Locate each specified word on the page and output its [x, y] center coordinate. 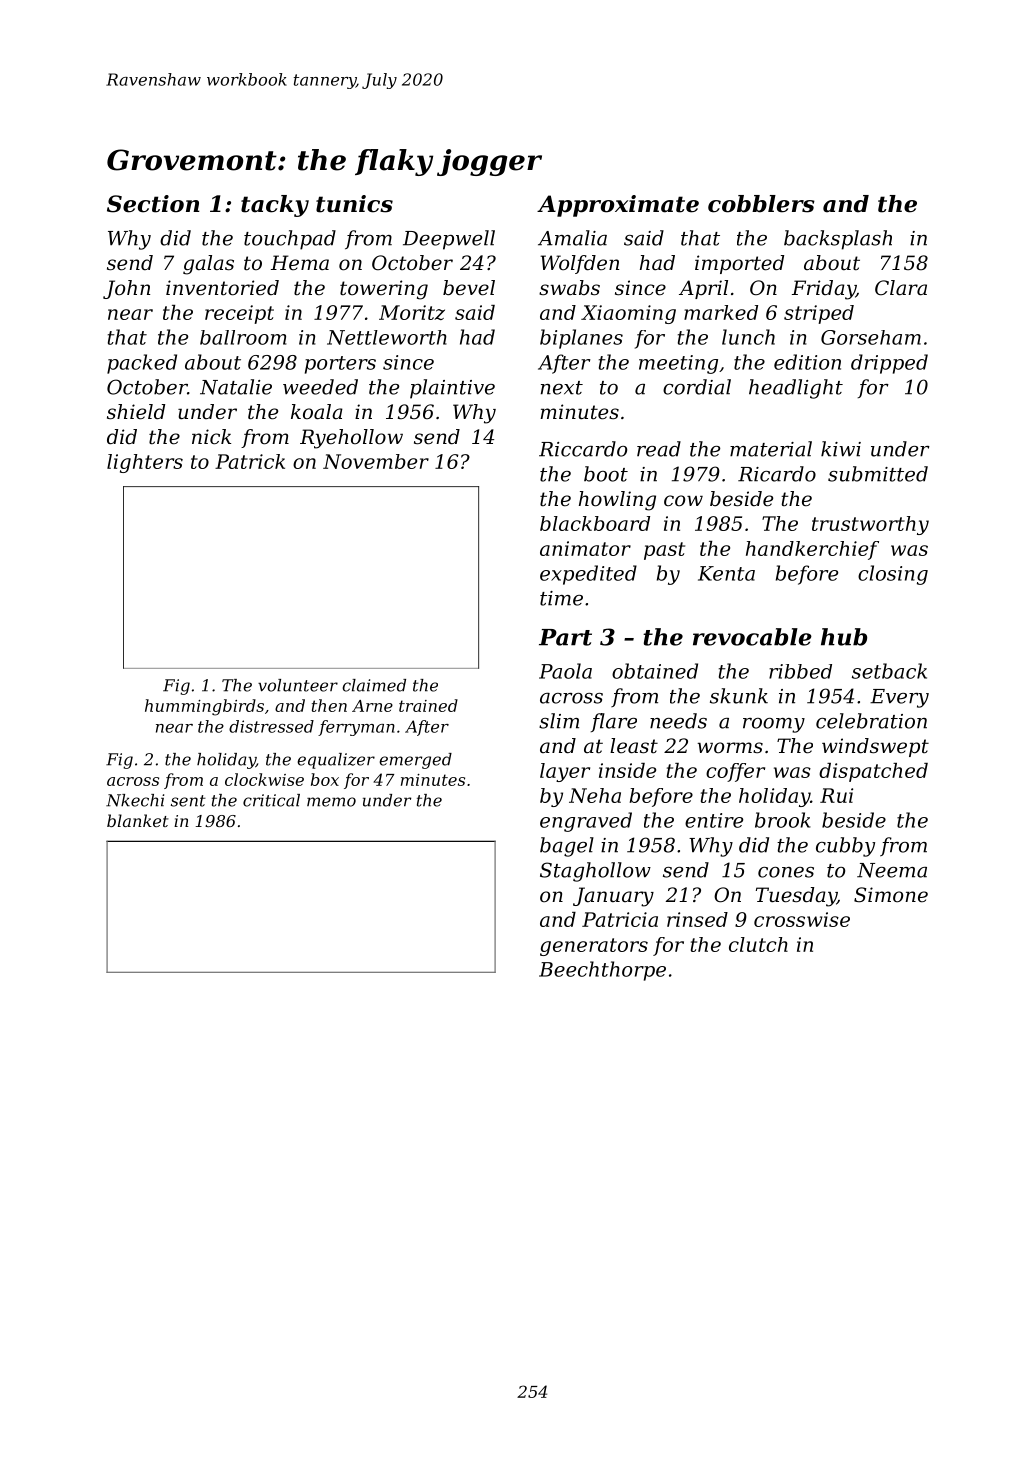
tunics [354, 204]
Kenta [726, 573]
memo [331, 802]
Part [565, 637]
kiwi [841, 449]
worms [730, 748]
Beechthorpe [602, 971]
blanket [138, 820]
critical [271, 800]
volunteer [298, 685]
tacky [275, 206]
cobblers [761, 204]
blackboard [595, 523]
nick [211, 436]
